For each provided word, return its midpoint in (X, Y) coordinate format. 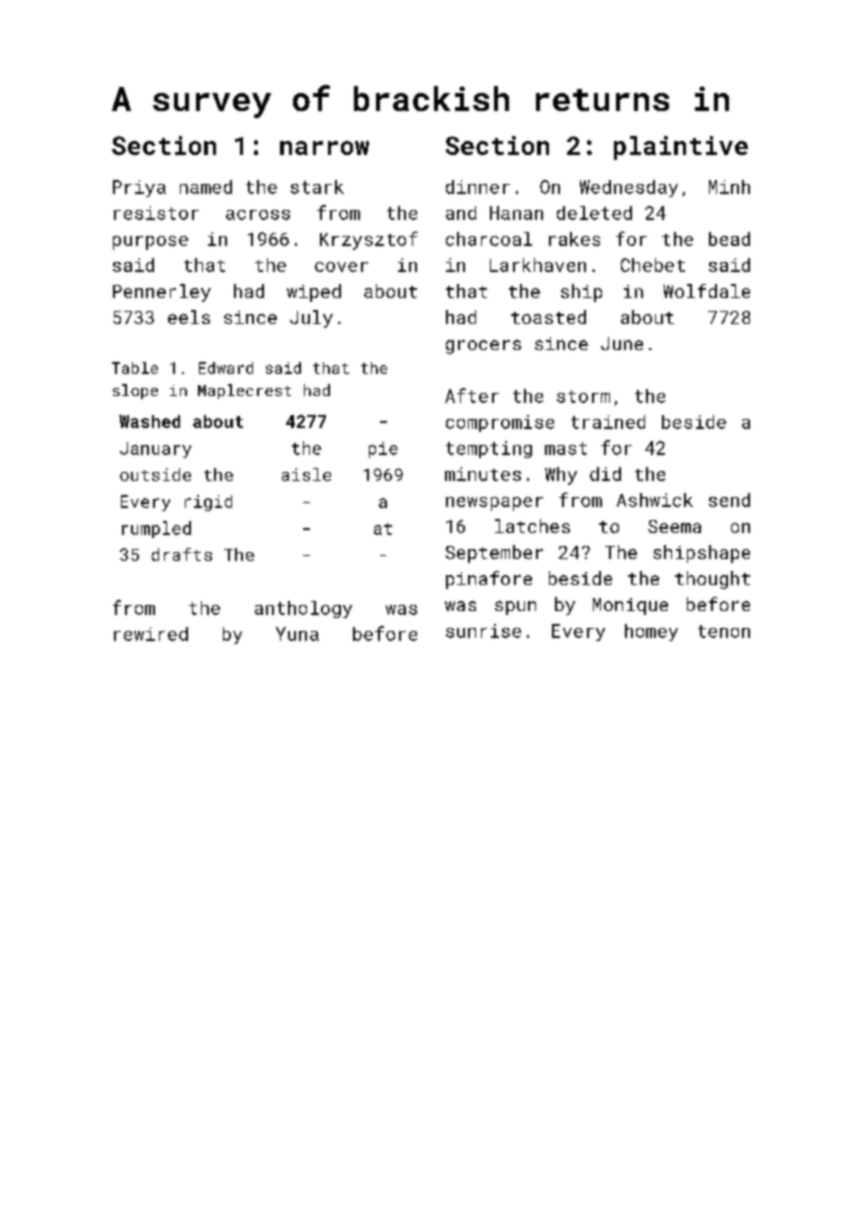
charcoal (489, 239)
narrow (324, 148)
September (494, 554)
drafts (182, 554)
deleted (594, 213)
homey (651, 632)
